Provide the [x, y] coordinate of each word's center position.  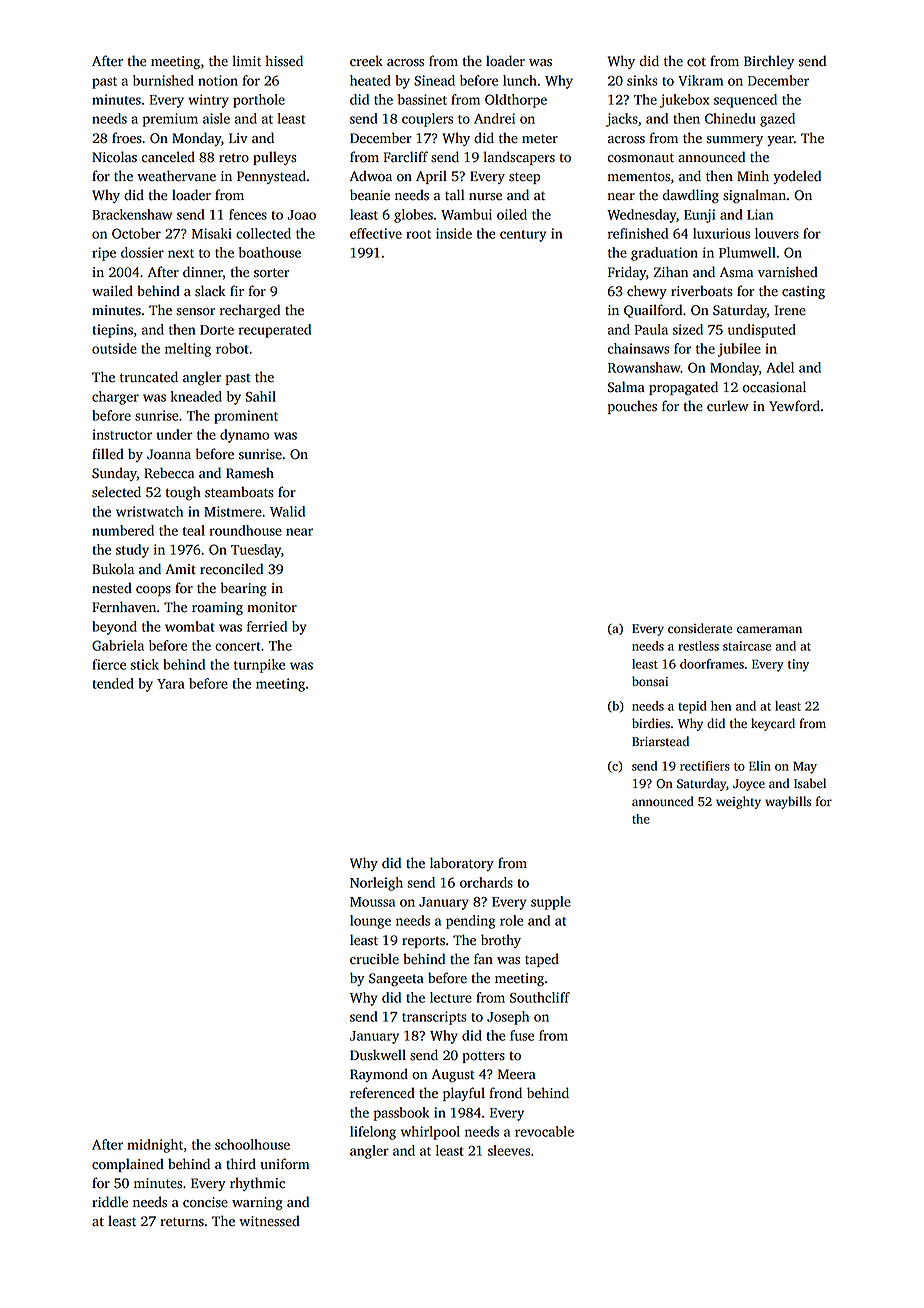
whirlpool [430, 1133]
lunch [520, 80]
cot [696, 62]
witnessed [269, 1221]
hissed [284, 61]
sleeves [509, 1150]
